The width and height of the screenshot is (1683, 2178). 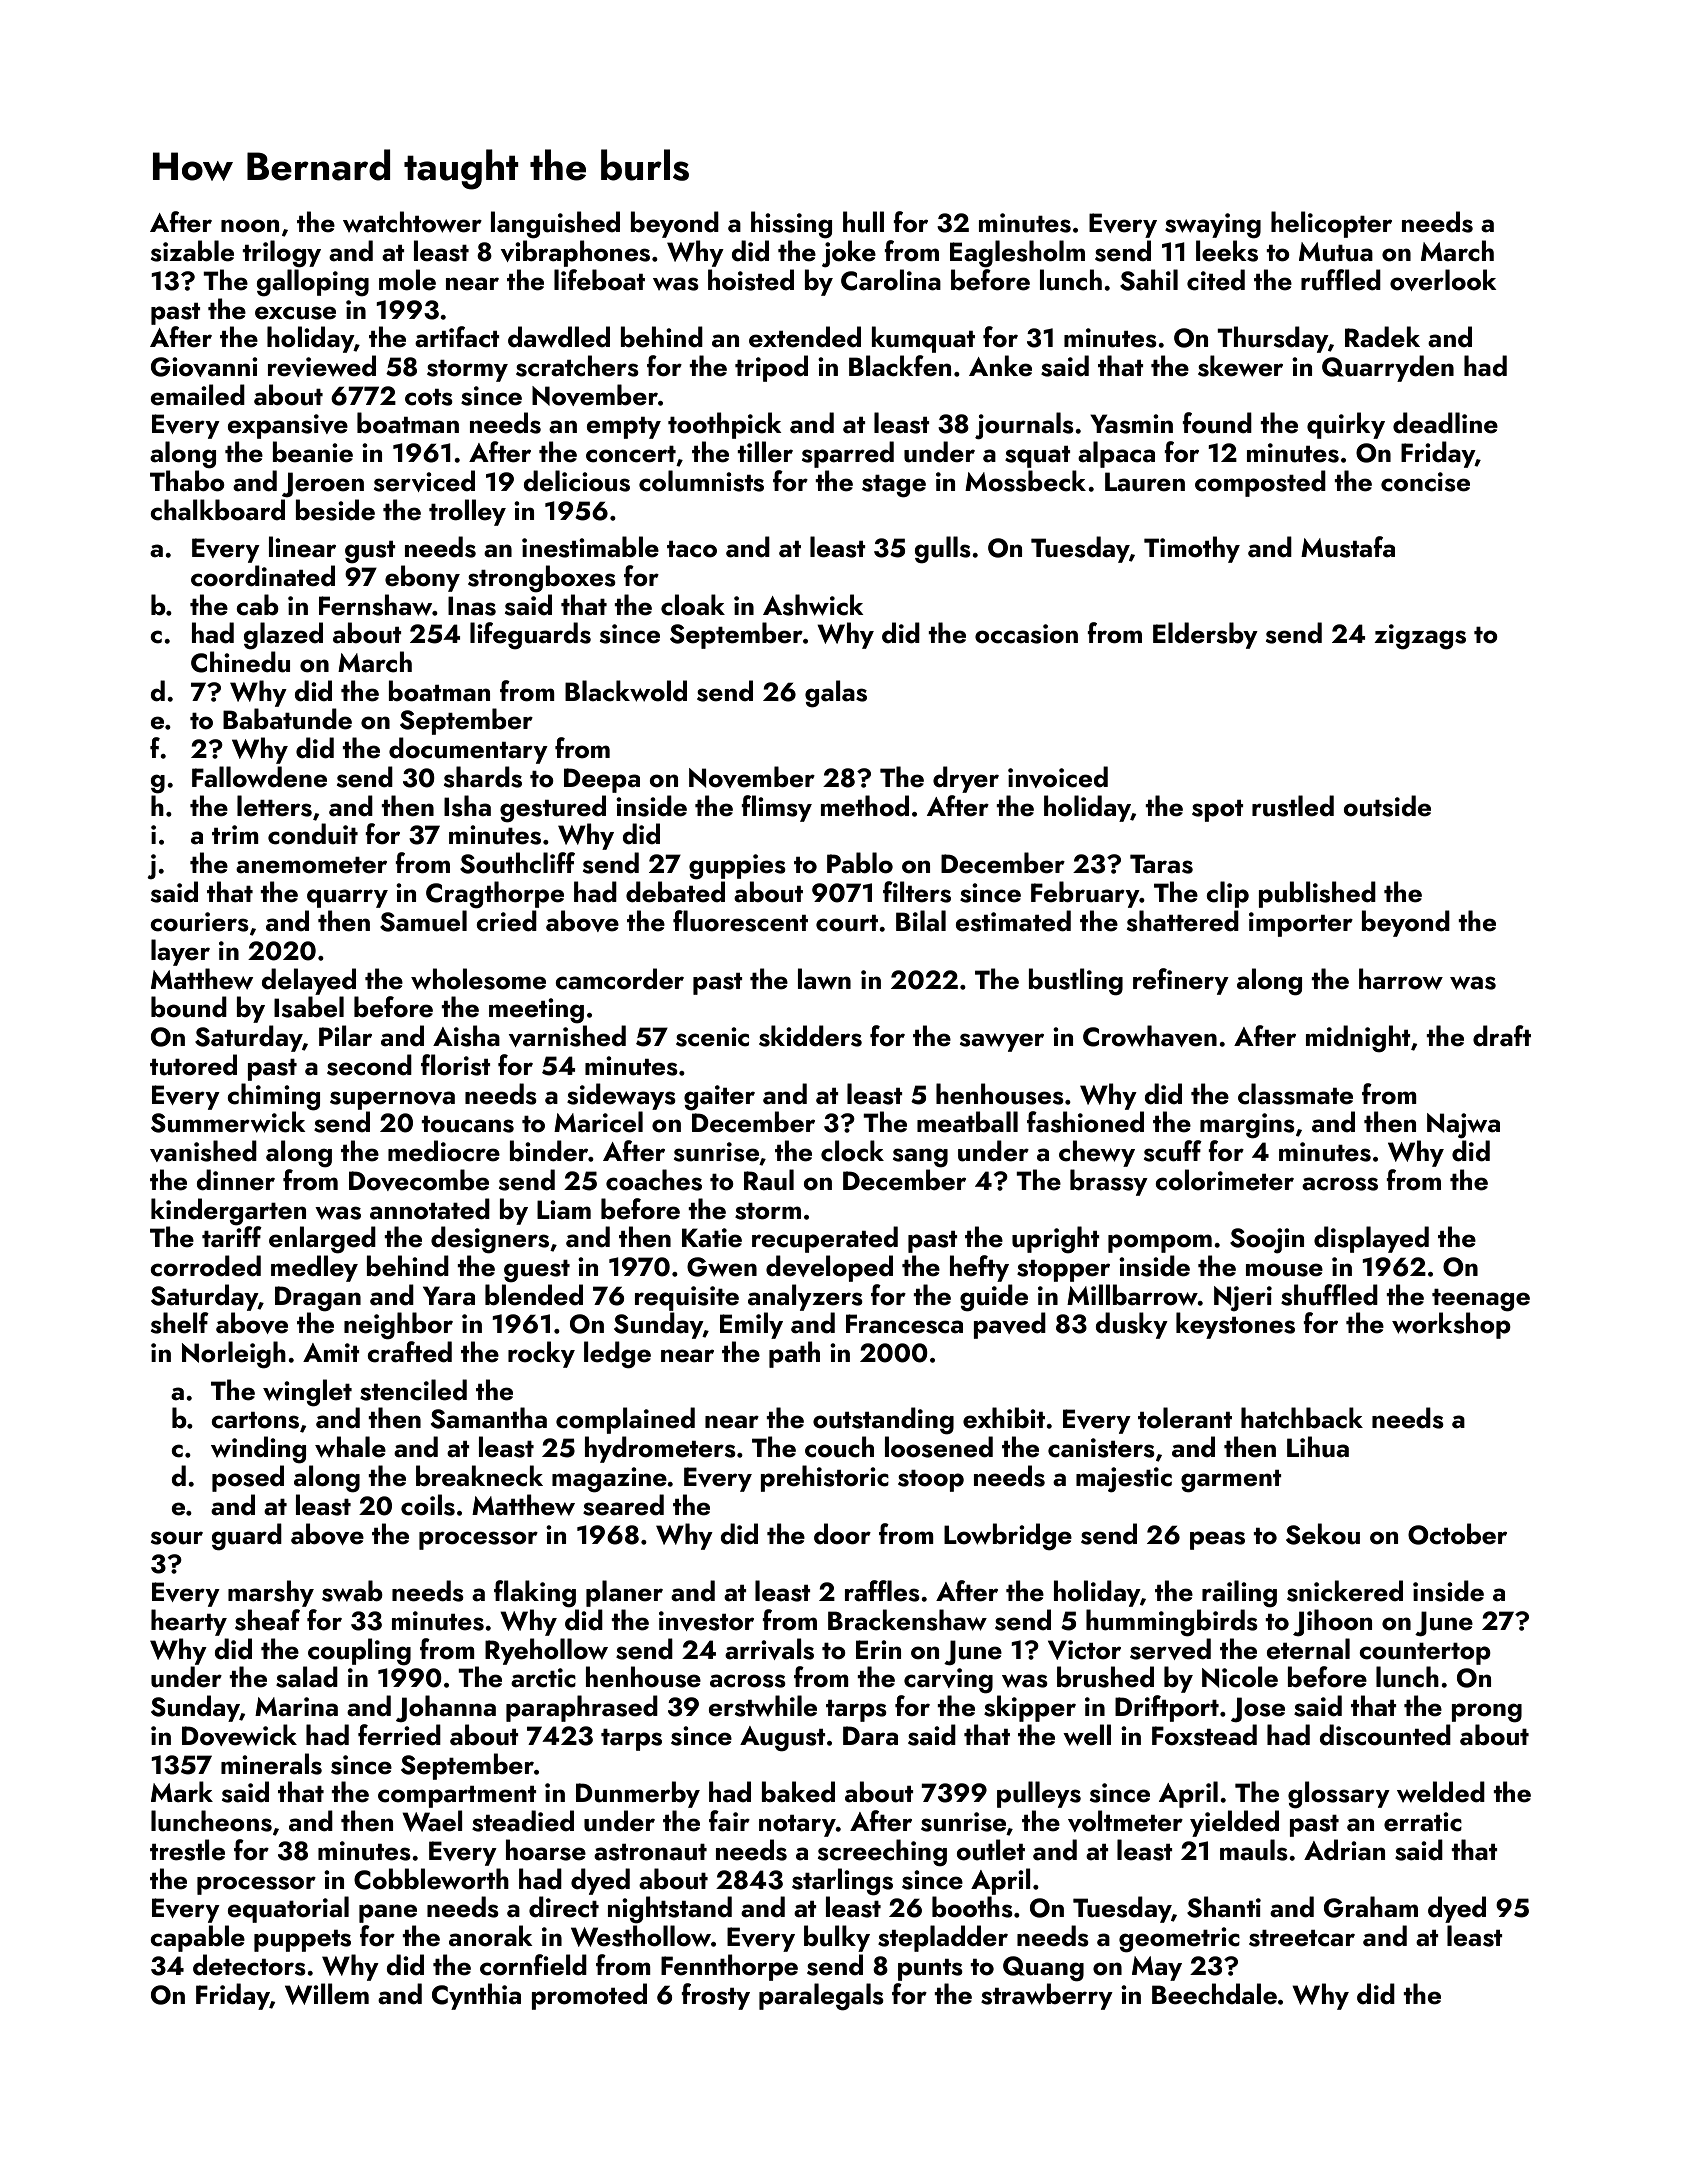 I want to click on detectors, so click(x=249, y=1965).
